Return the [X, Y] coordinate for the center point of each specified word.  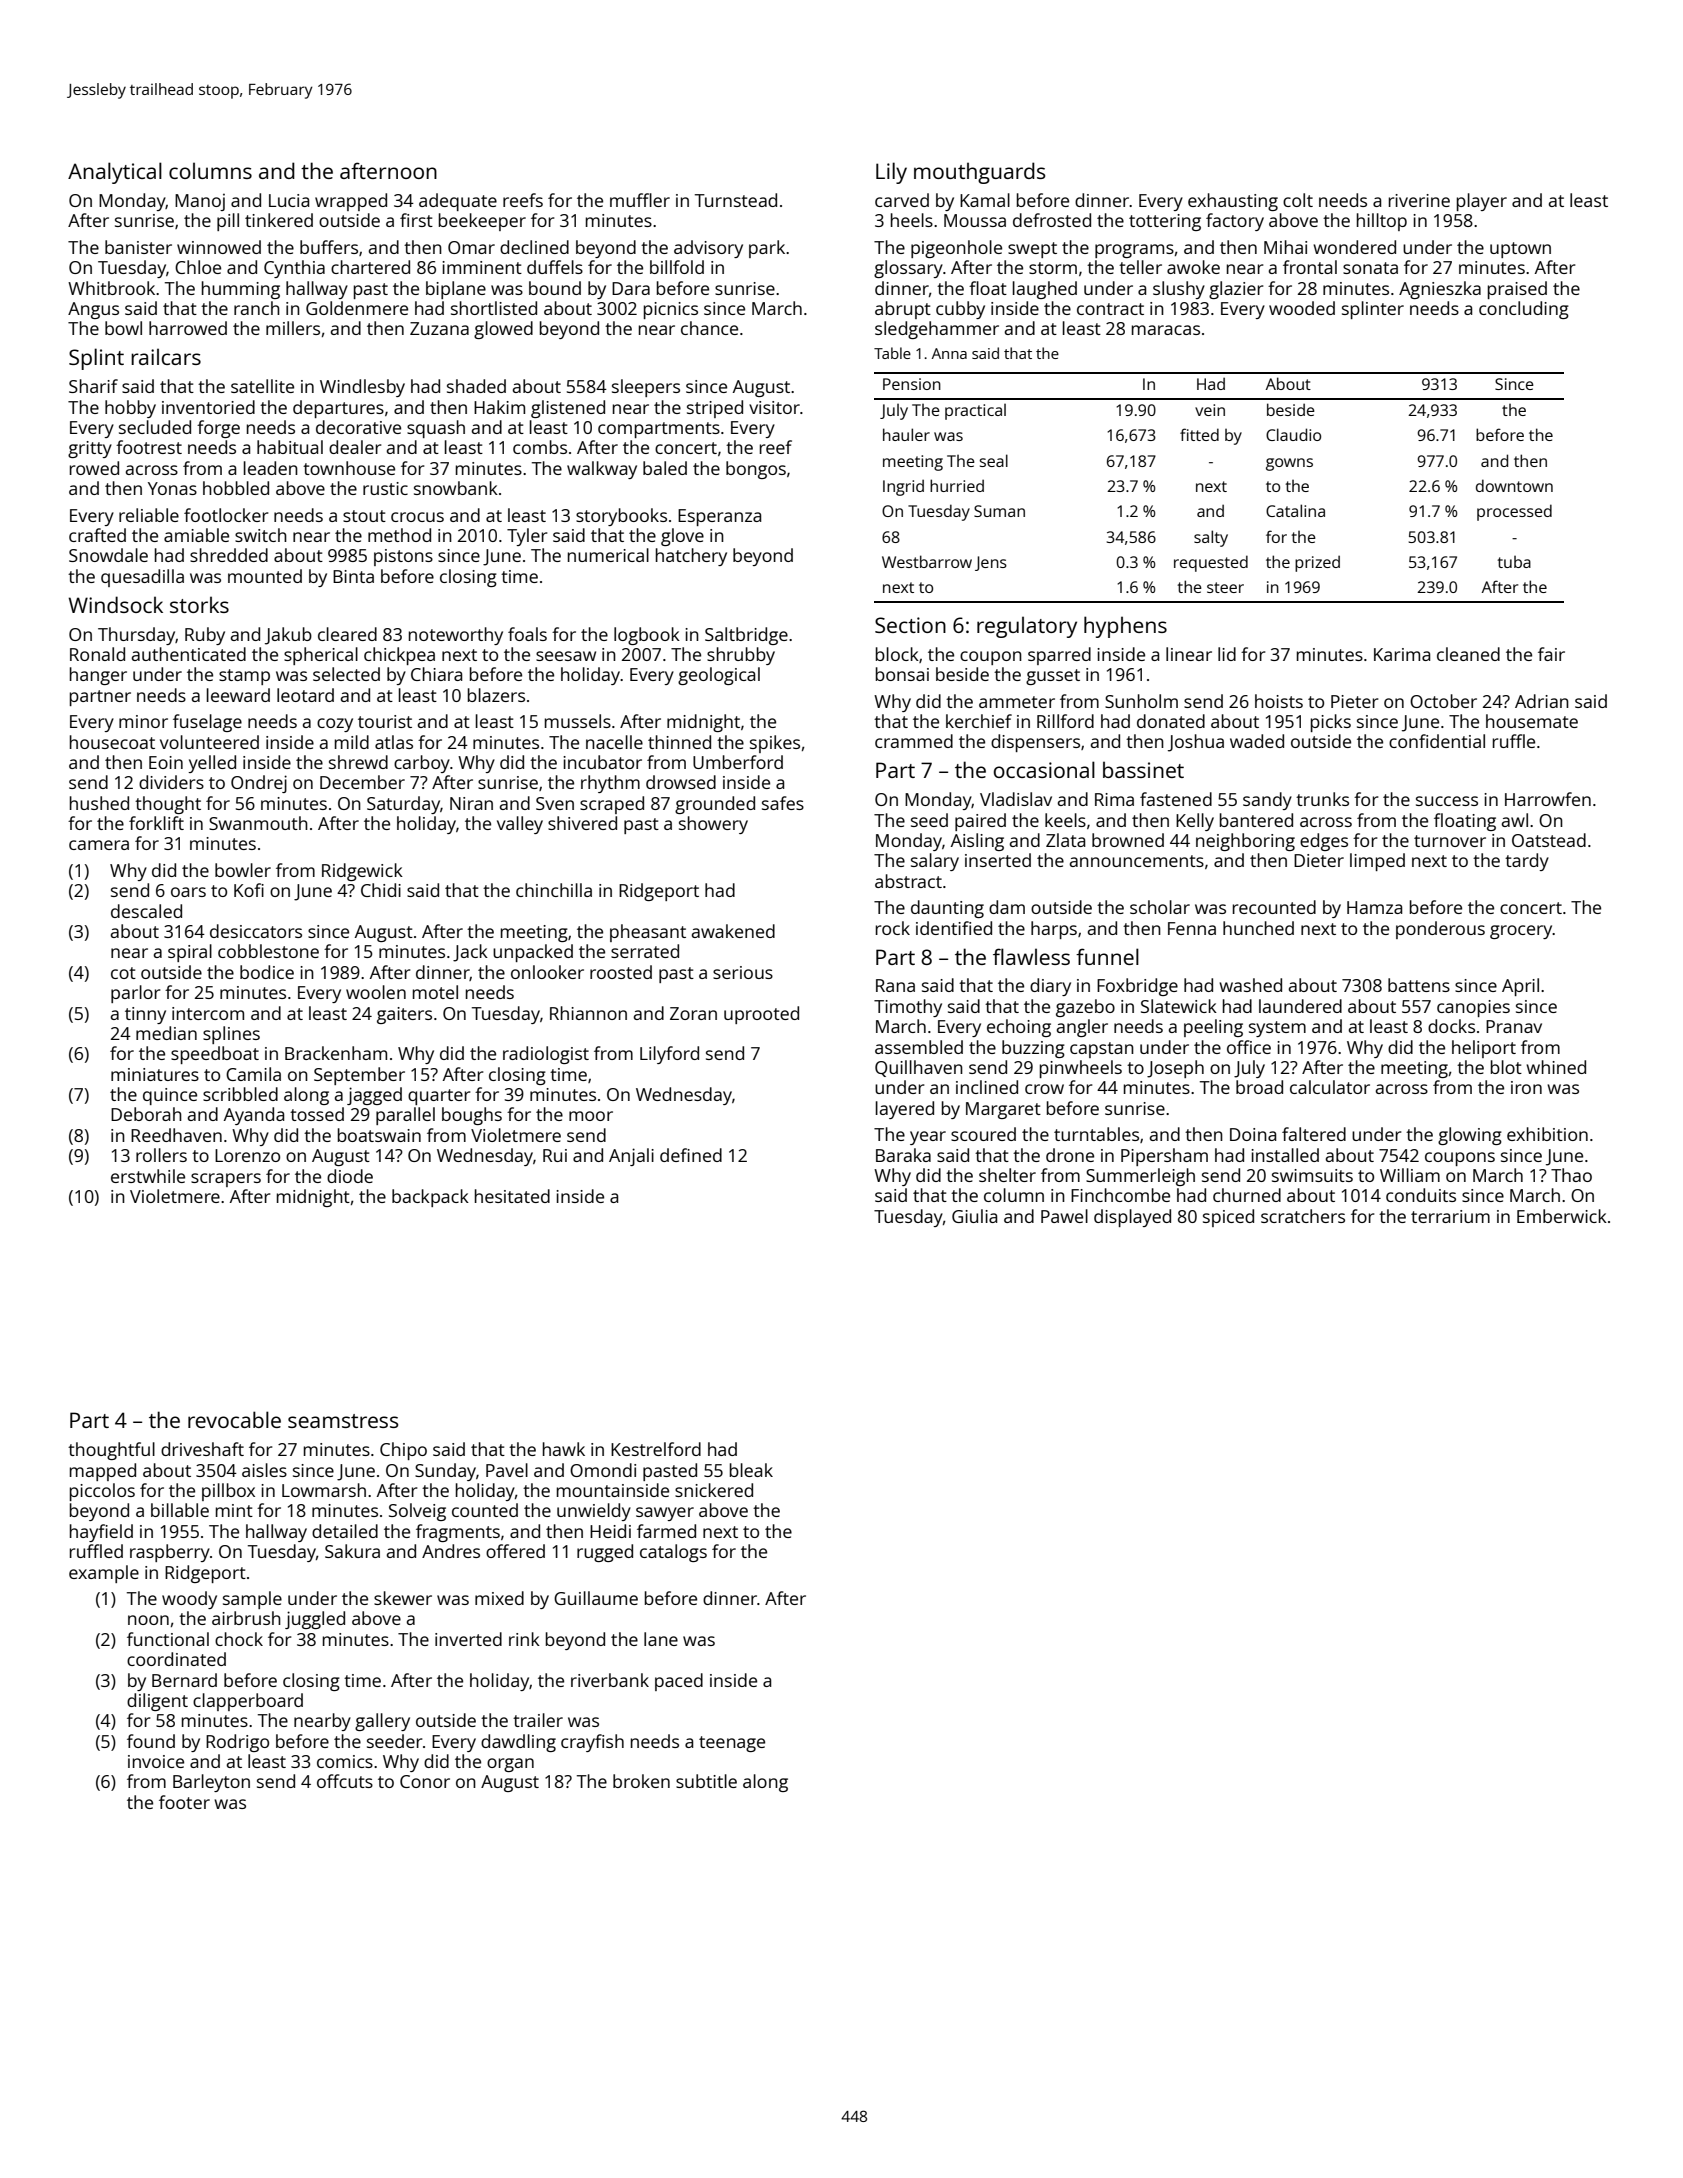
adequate [458, 202]
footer [184, 1802]
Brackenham [336, 1053]
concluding [1524, 310]
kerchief [979, 721]
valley [520, 825]
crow [1044, 1089]
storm [1053, 268]
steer [1225, 587]
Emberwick [1562, 1216]
